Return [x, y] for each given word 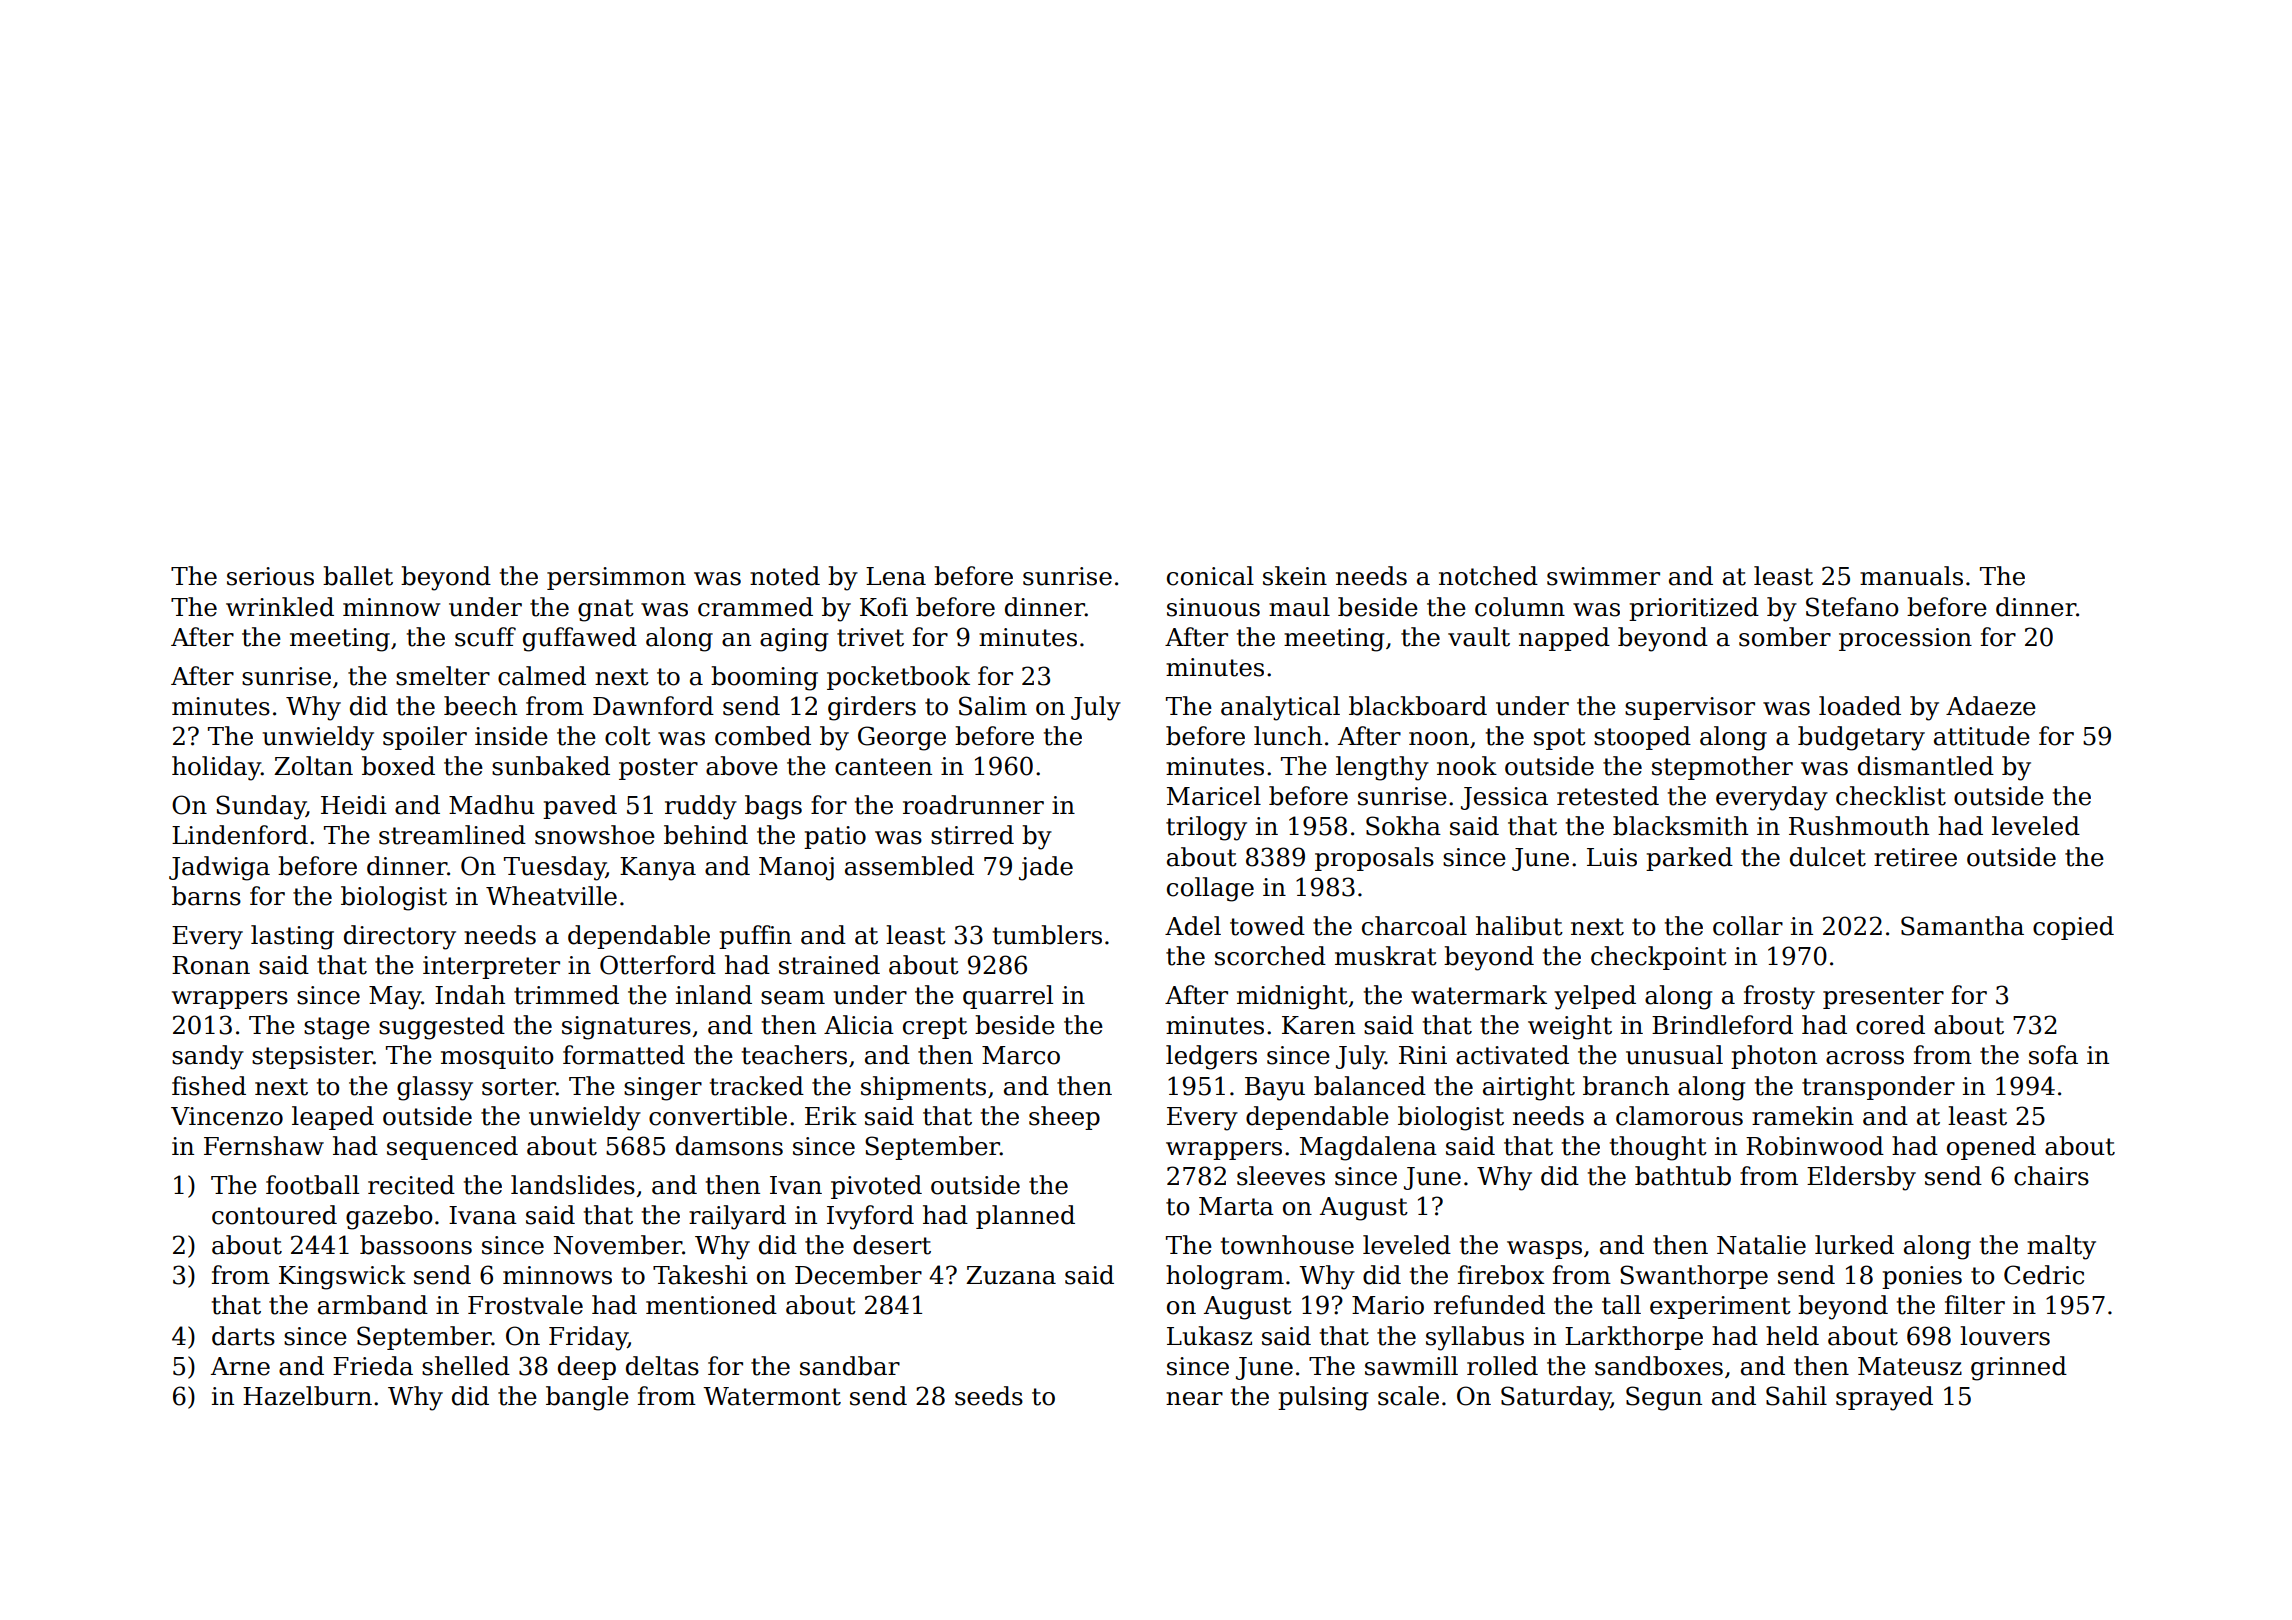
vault [1479, 637]
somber [1785, 637]
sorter [519, 1087]
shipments [923, 1088]
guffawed [580, 639]
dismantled [1926, 766]
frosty [1779, 997]
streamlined [452, 835]
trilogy [1206, 828]
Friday [588, 1338]
